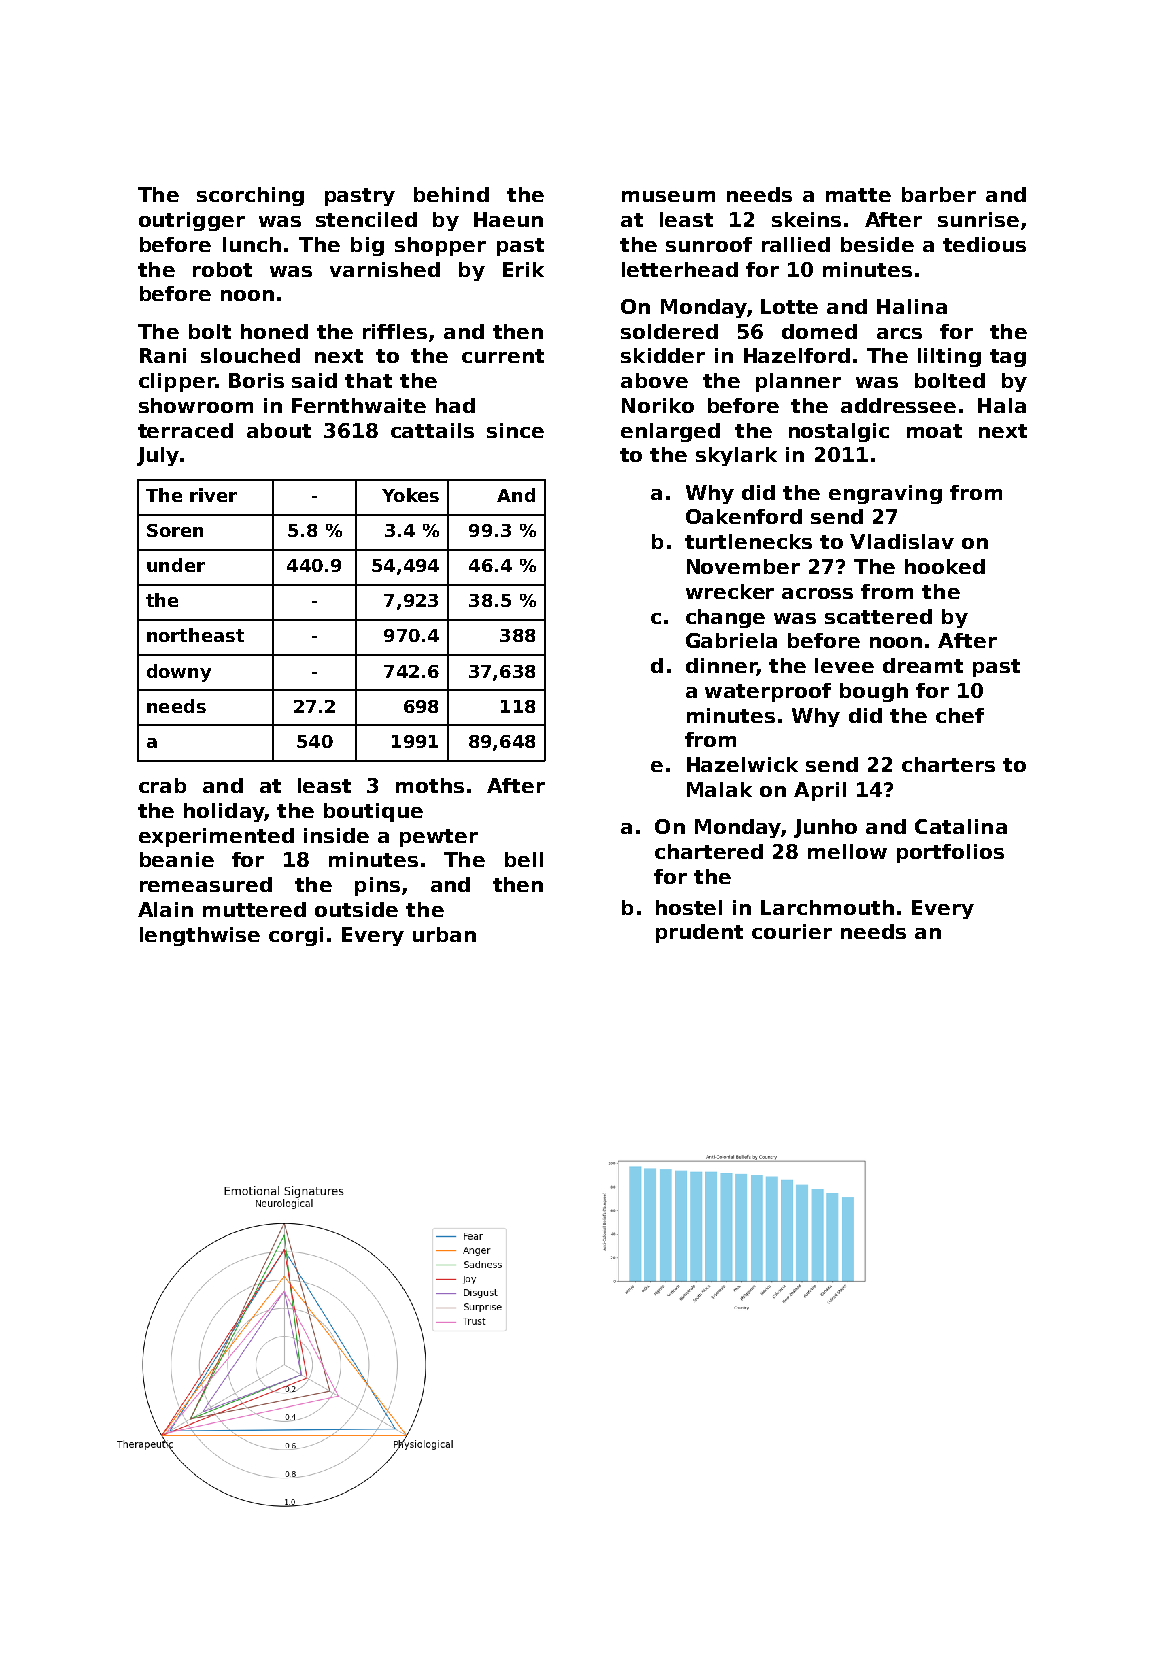  Describe the element at coordinates (410, 495) in the document. I see `Yokes` at that location.
